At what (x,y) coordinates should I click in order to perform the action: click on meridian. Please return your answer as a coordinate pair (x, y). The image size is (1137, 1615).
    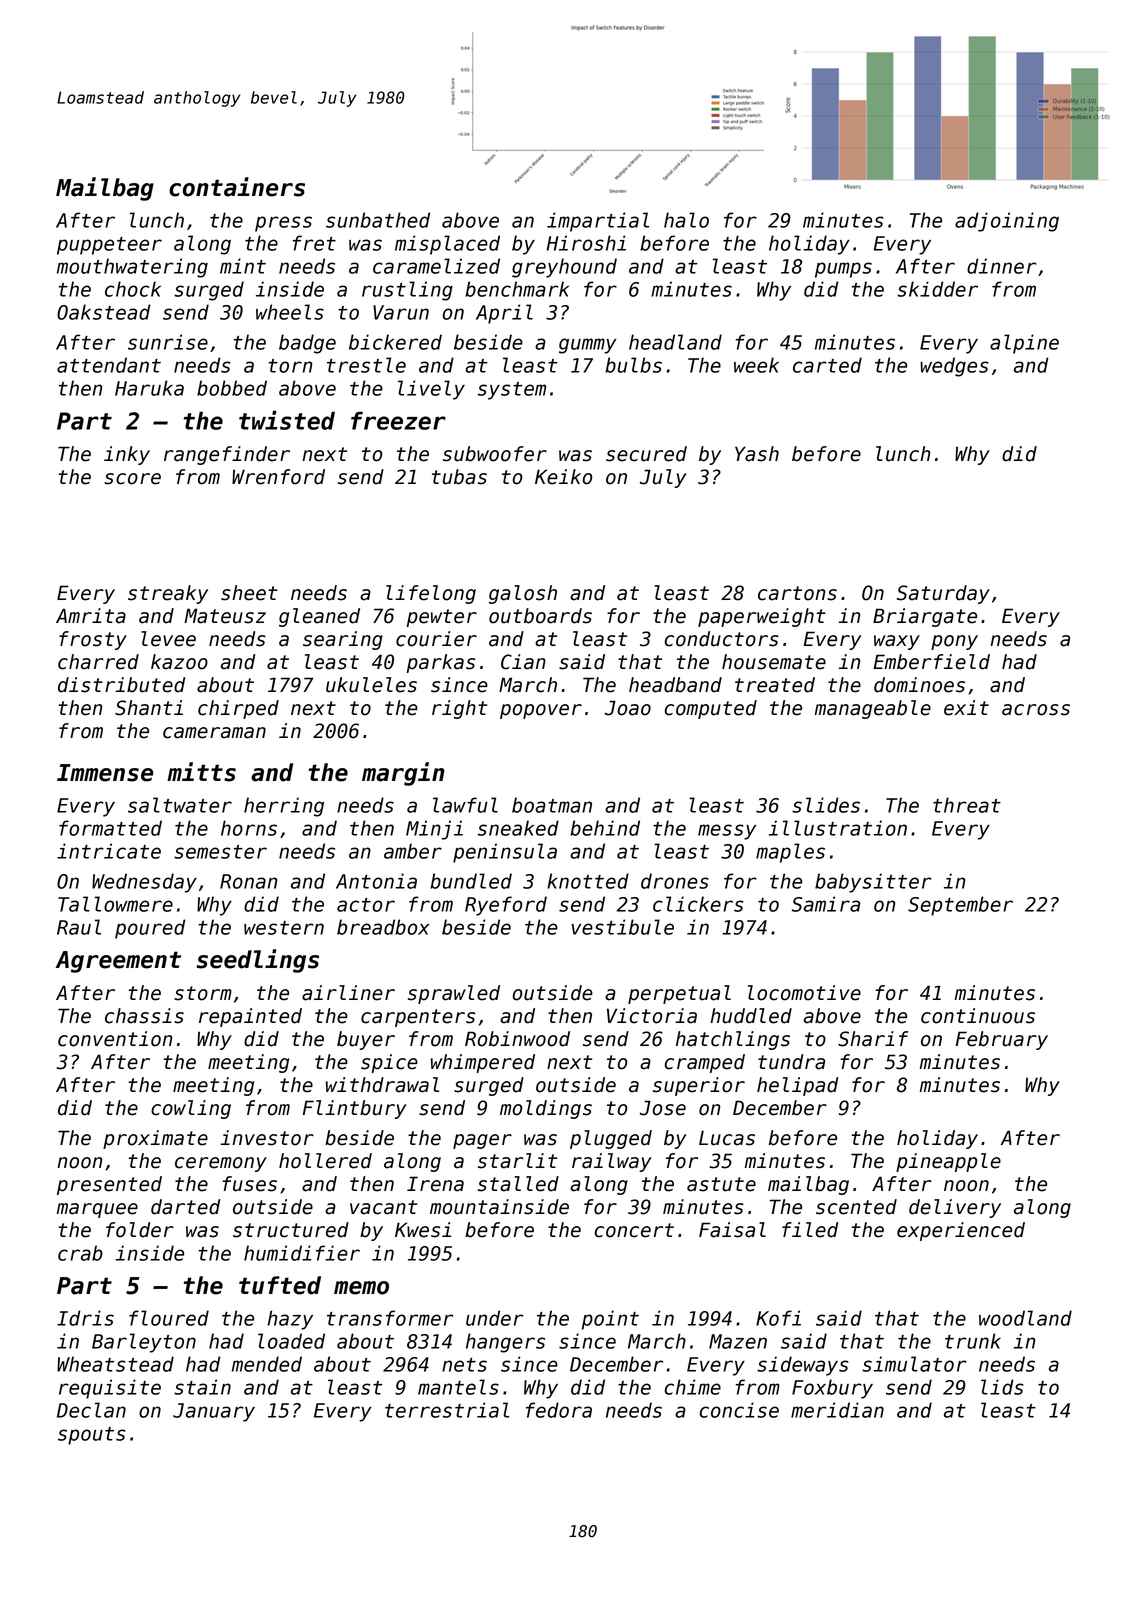
    Looking at the image, I should click on (837, 1410).
